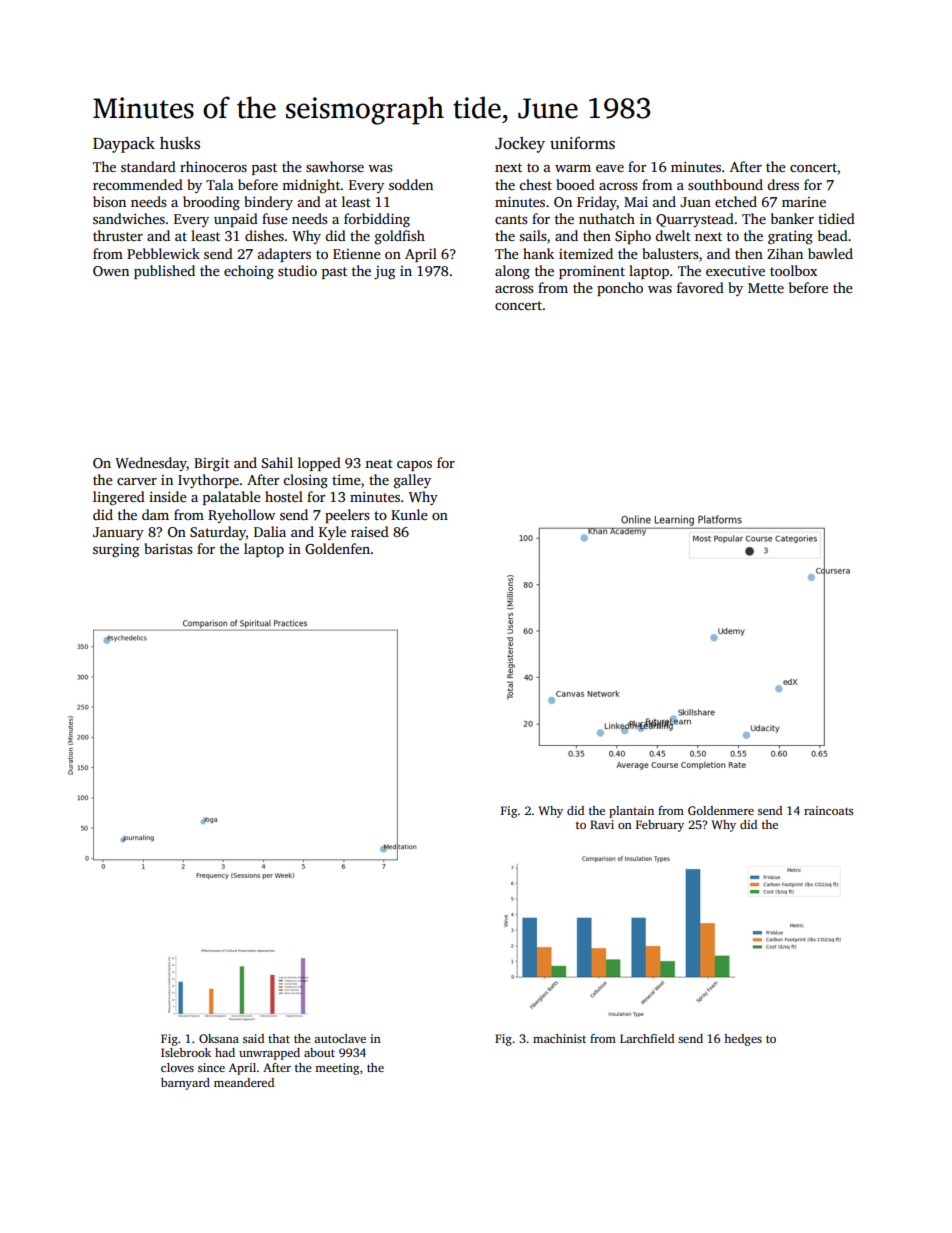  I want to click on eave, so click(610, 168).
